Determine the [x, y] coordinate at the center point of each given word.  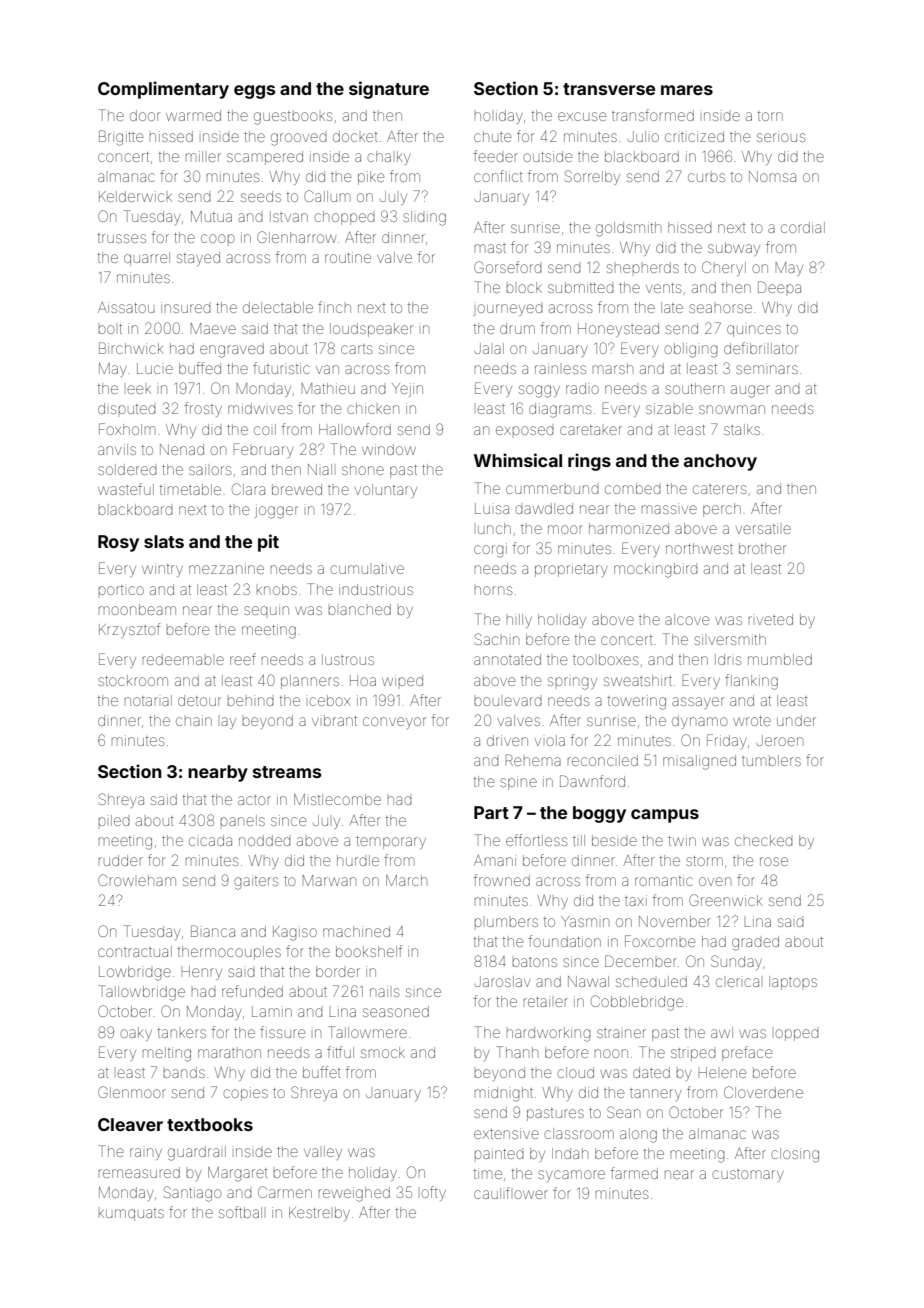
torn [770, 116]
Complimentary [163, 90]
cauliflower [511, 1193]
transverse [609, 89]
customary [748, 1175]
